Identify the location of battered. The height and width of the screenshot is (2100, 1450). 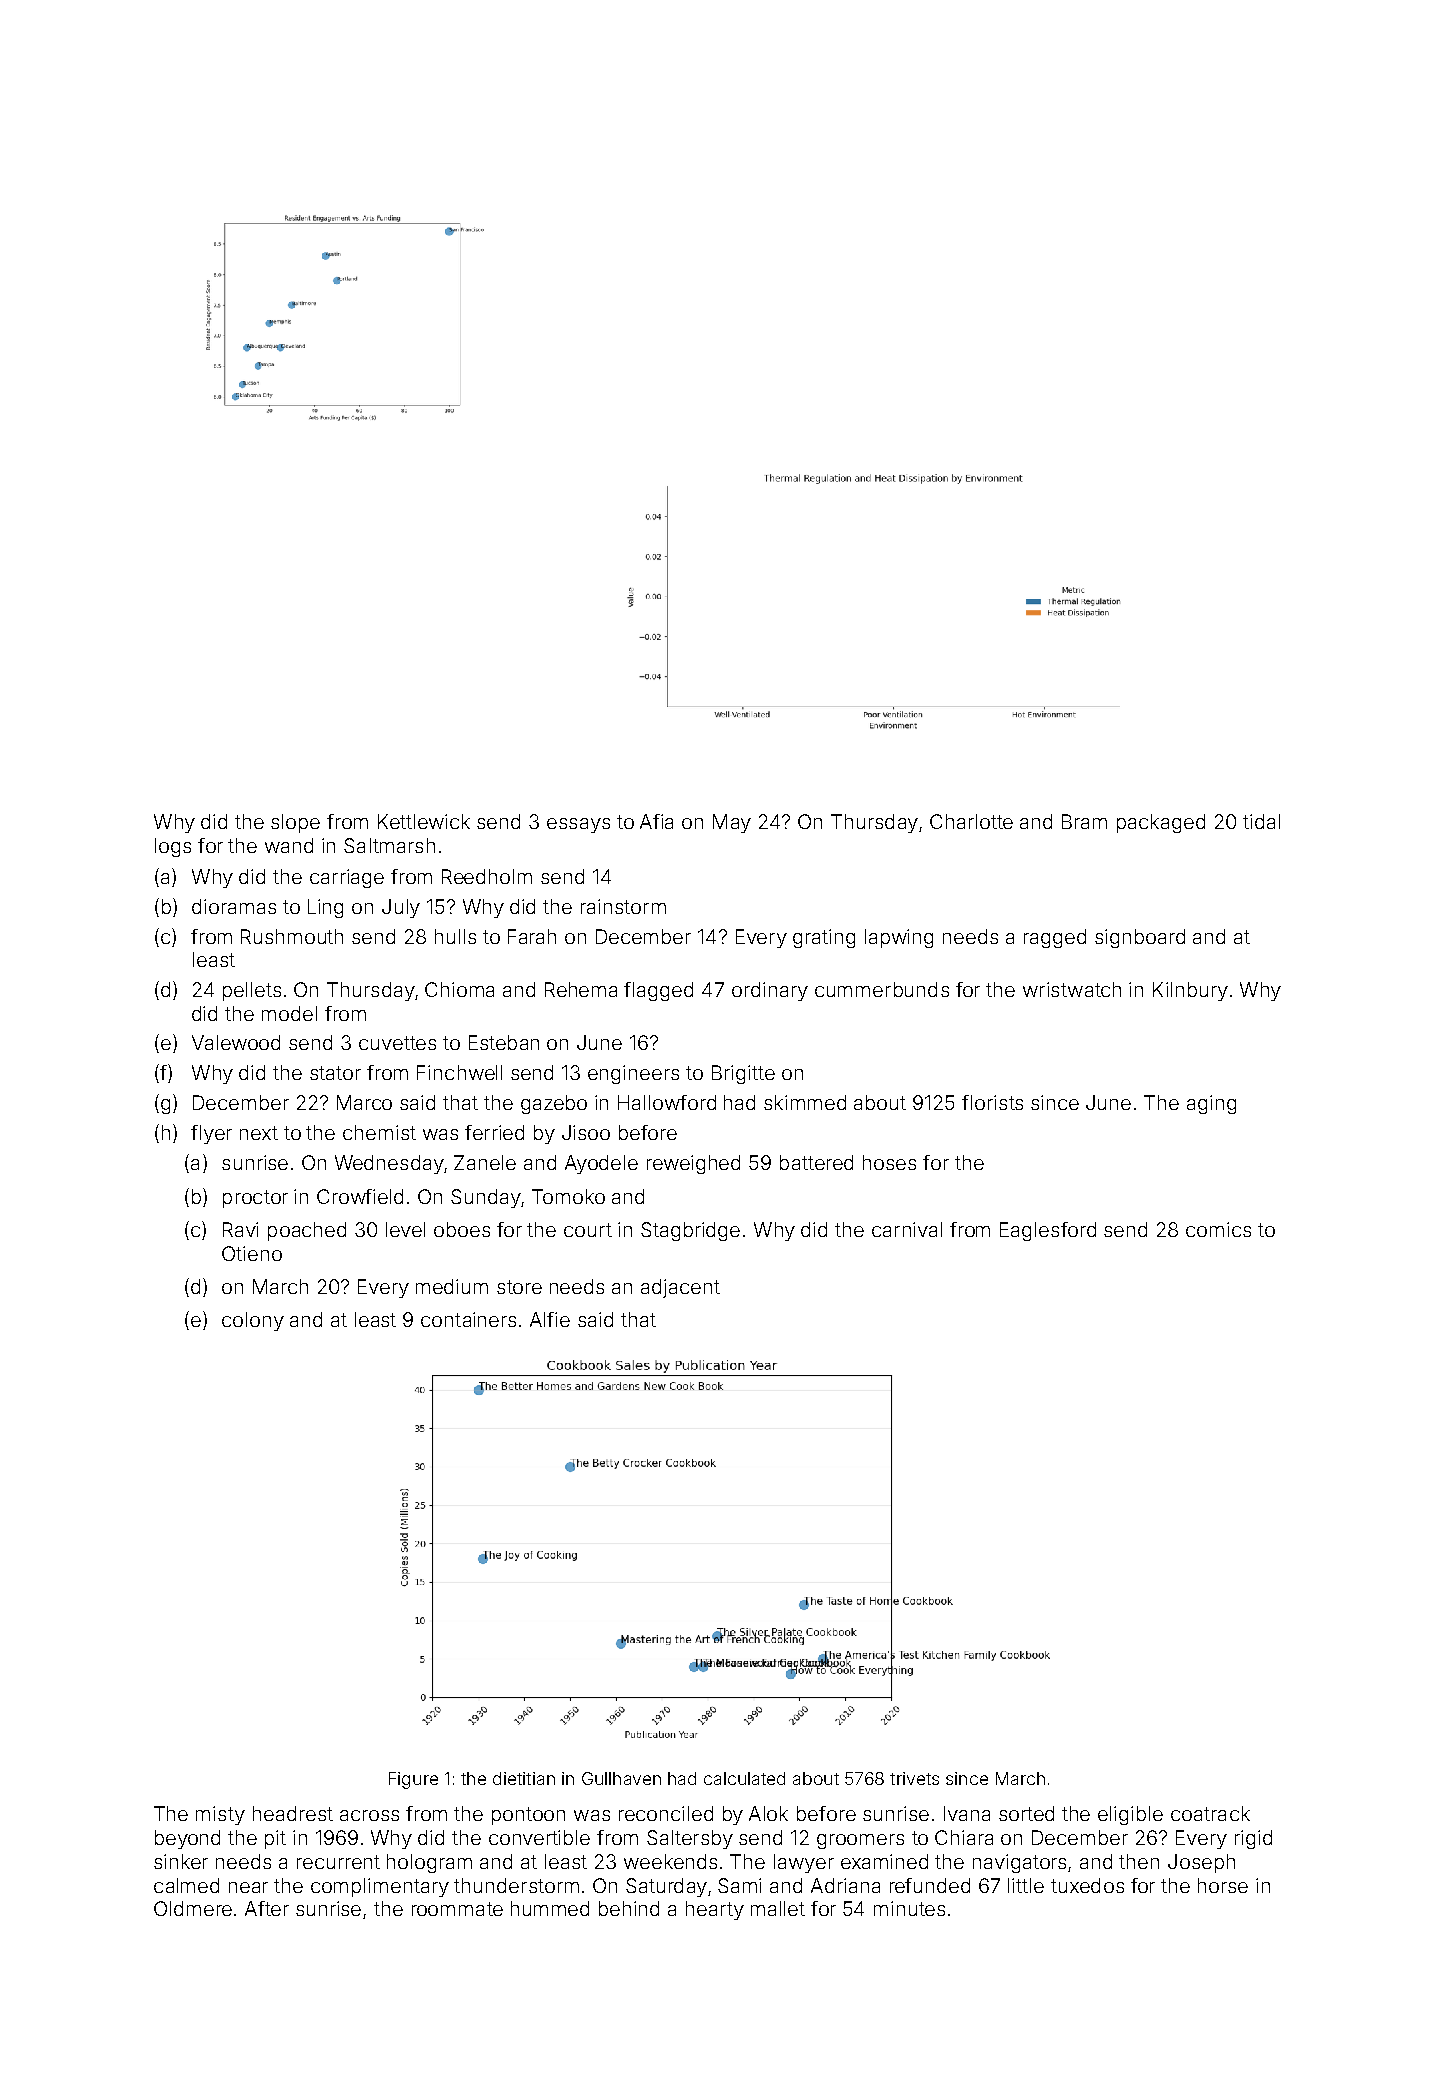
(816, 1162).
